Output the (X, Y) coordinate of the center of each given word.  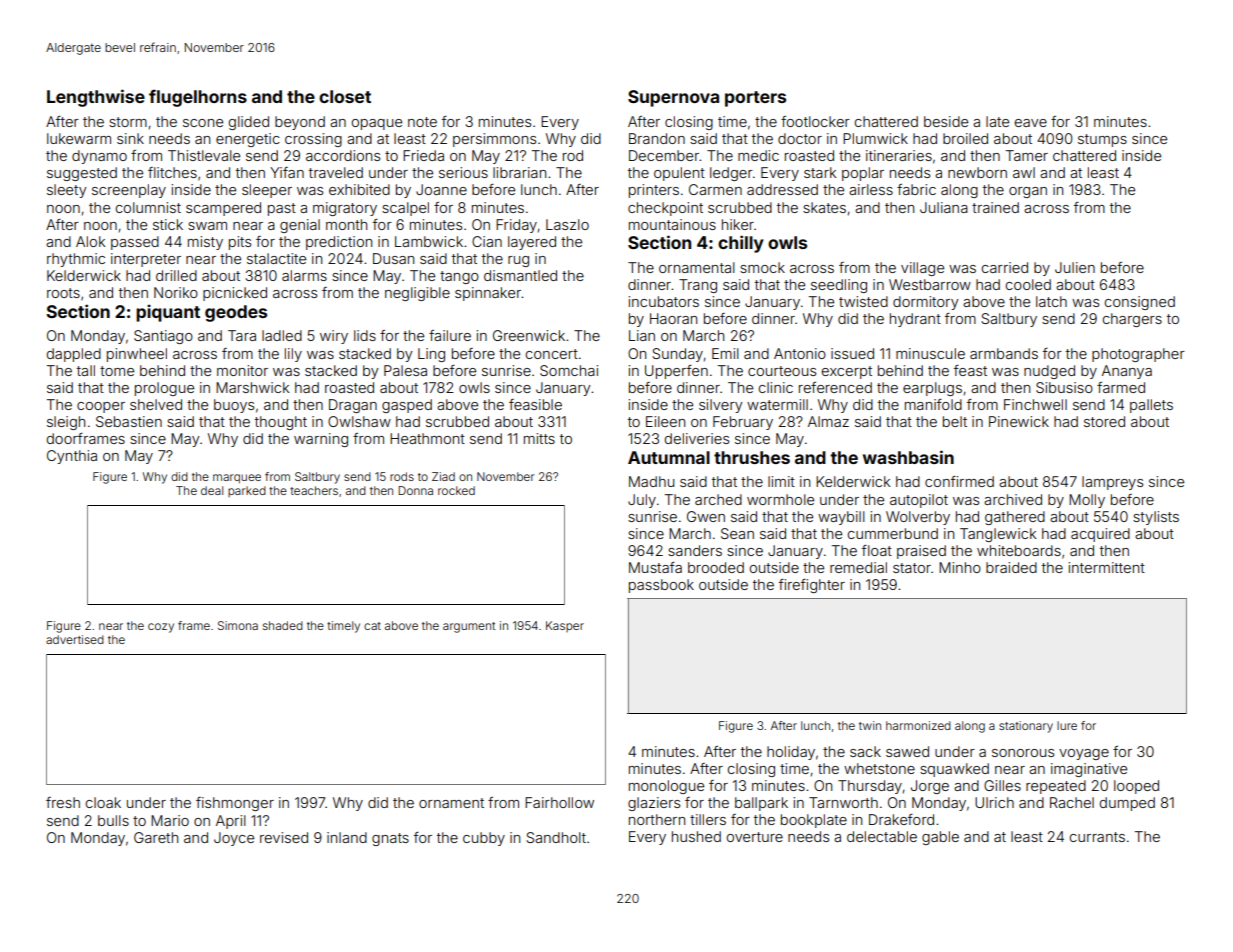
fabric (916, 189)
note (422, 122)
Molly (1087, 501)
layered (532, 243)
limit (781, 481)
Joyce (234, 839)
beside (946, 121)
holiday (791, 753)
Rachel (1072, 802)
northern (657, 819)
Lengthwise (96, 98)
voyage (1084, 754)
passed (135, 243)
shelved (156, 404)
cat (372, 626)
